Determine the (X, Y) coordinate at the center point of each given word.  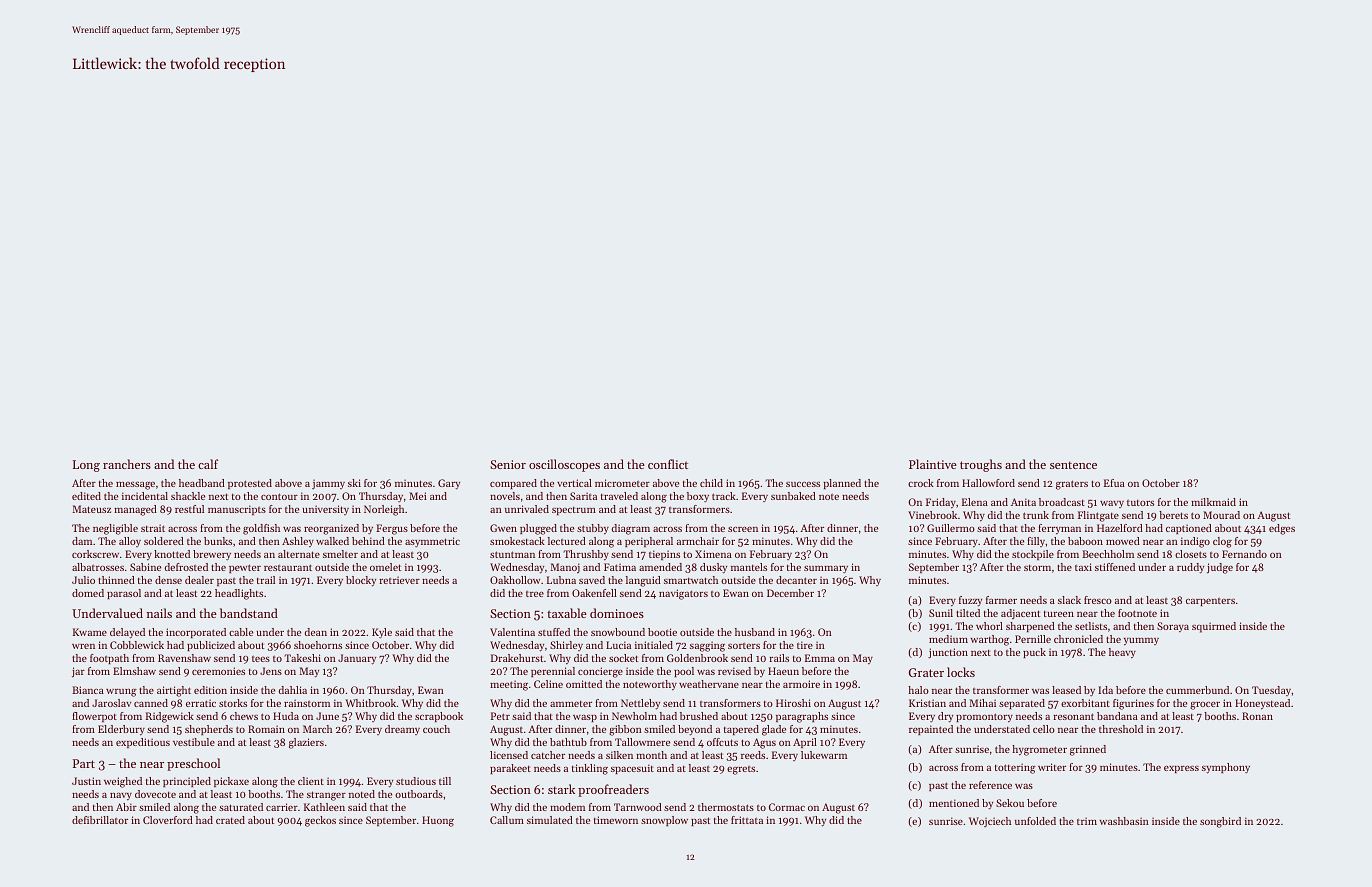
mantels (749, 567)
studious (416, 781)
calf (208, 464)
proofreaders (613, 790)
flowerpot (94, 717)
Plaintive (933, 464)
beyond (695, 730)
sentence (1073, 465)
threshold (1121, 729)
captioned (1189, 529)
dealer (199, 580)
